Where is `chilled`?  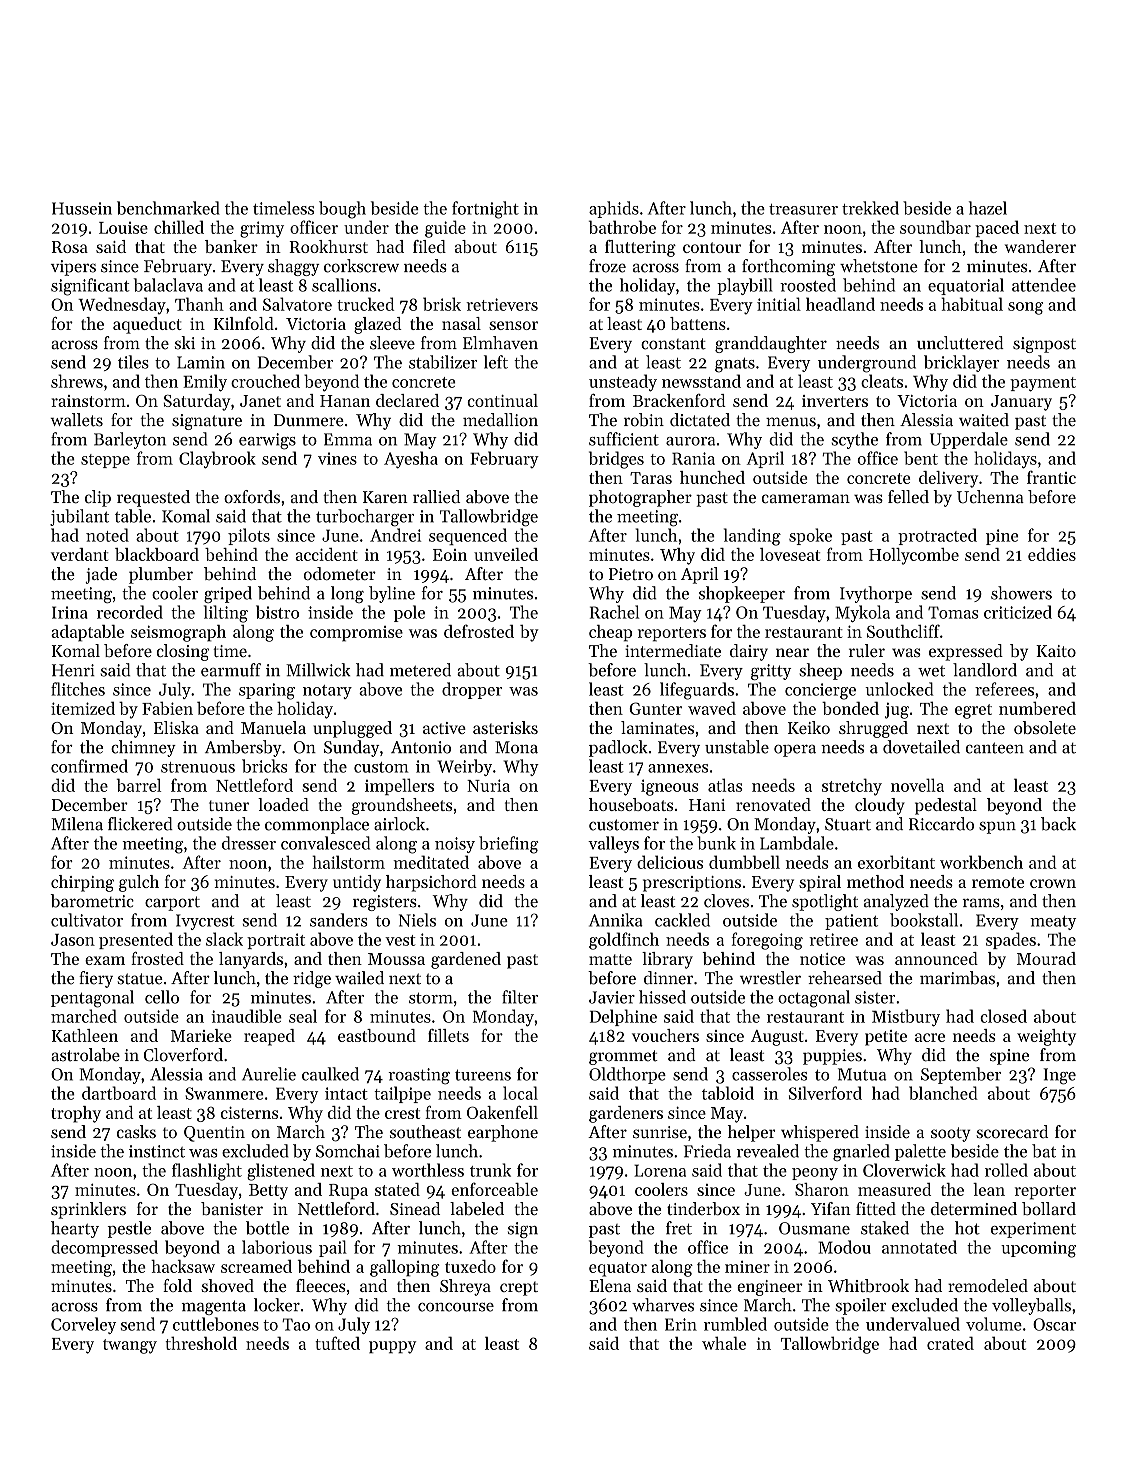
chilled is located at coordinates (179, 227).
